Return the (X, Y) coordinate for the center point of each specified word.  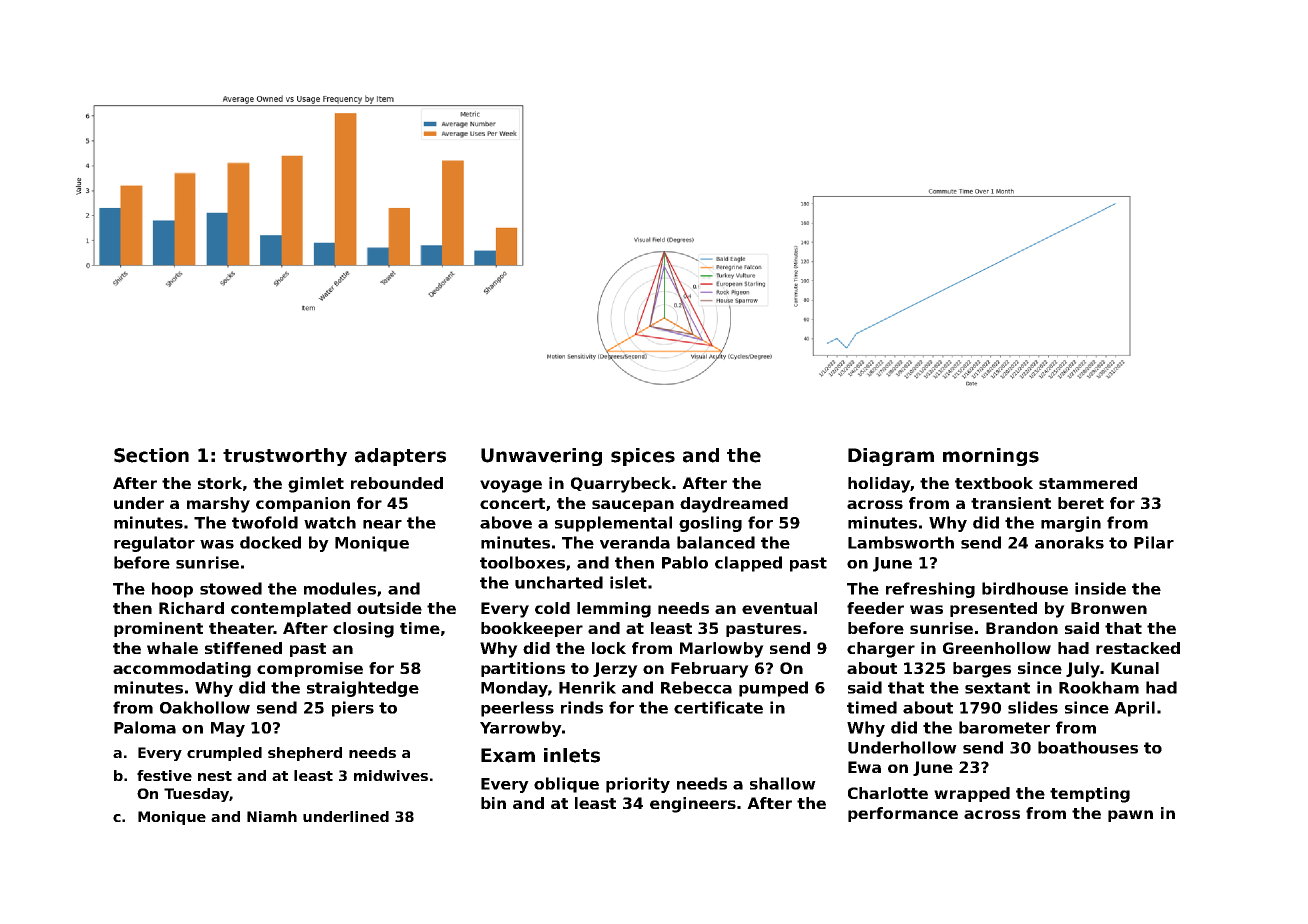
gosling (710, 524)
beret (1081, 503)
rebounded (397, 483)
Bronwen (1109, 608)
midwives (391, 775)
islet (628, 582)
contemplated (291, 609)
